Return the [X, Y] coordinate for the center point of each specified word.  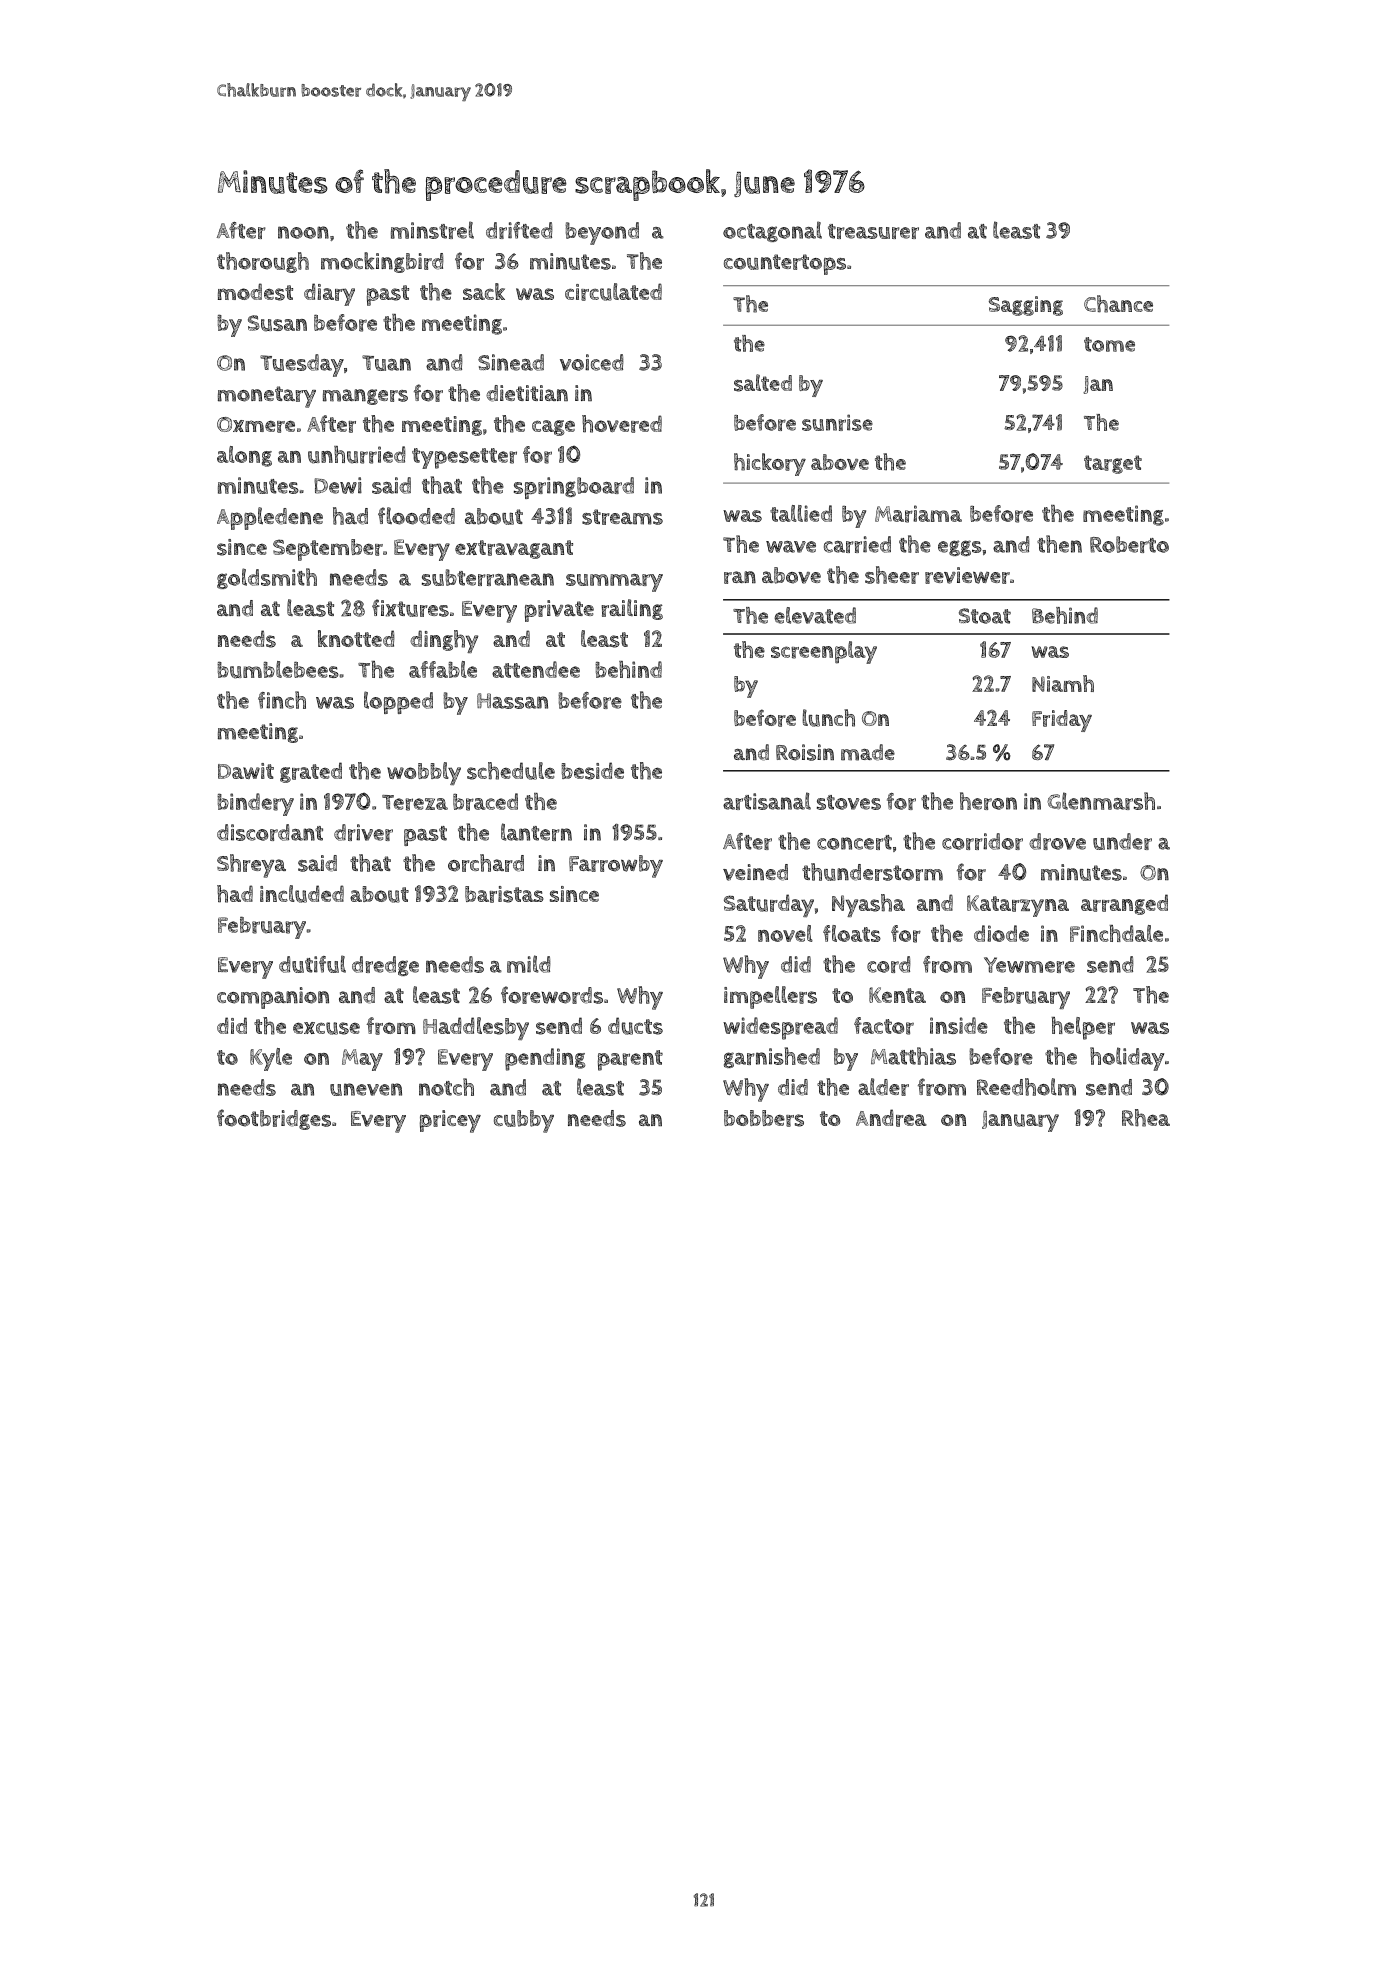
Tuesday [302, 365]
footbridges [274, 1119]
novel [785, 933]
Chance [1118, 304]
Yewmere [1029, 965]
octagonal [772, 231]
